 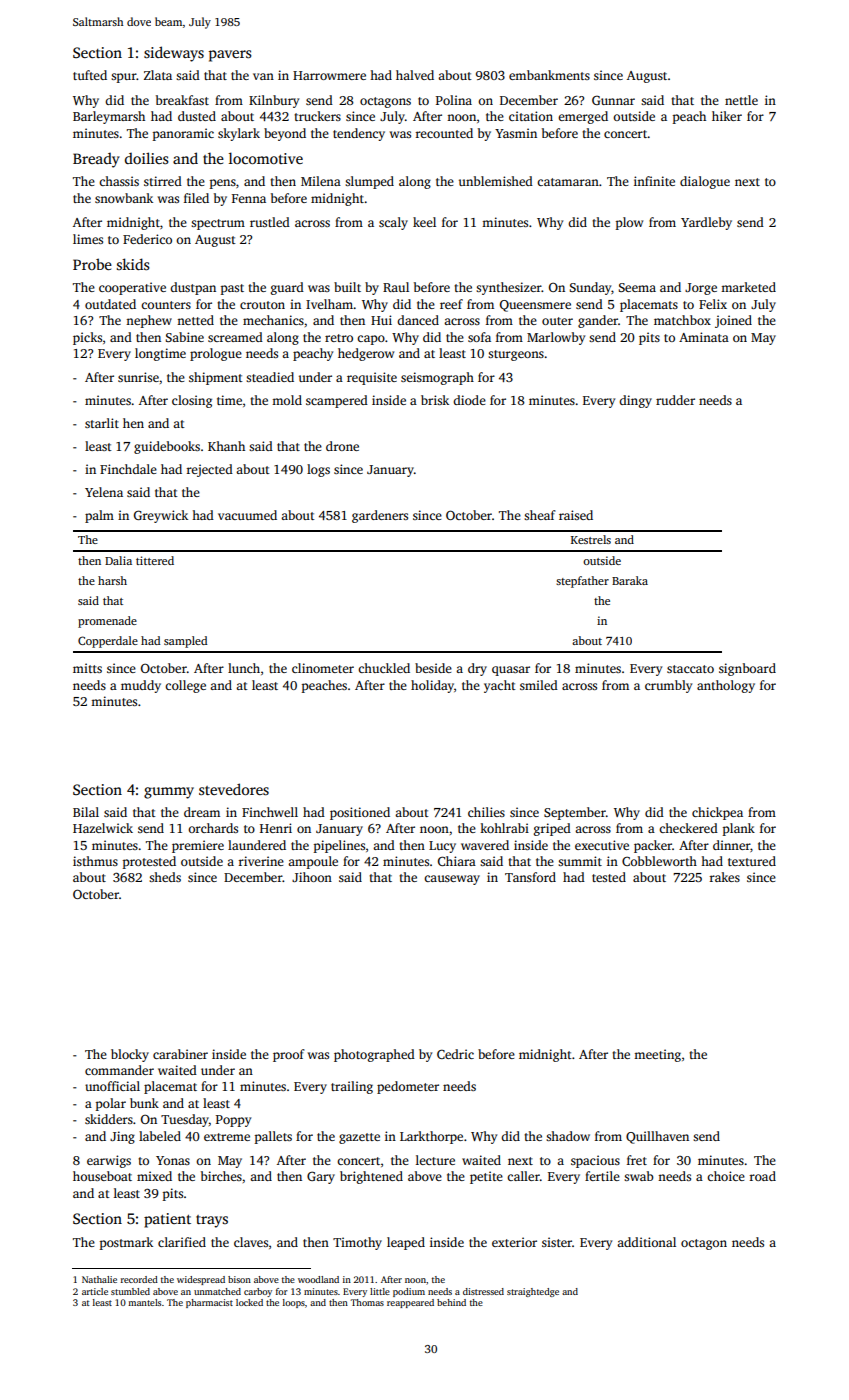 I want to click on Nathalie, so click(x=99, y=1279).
